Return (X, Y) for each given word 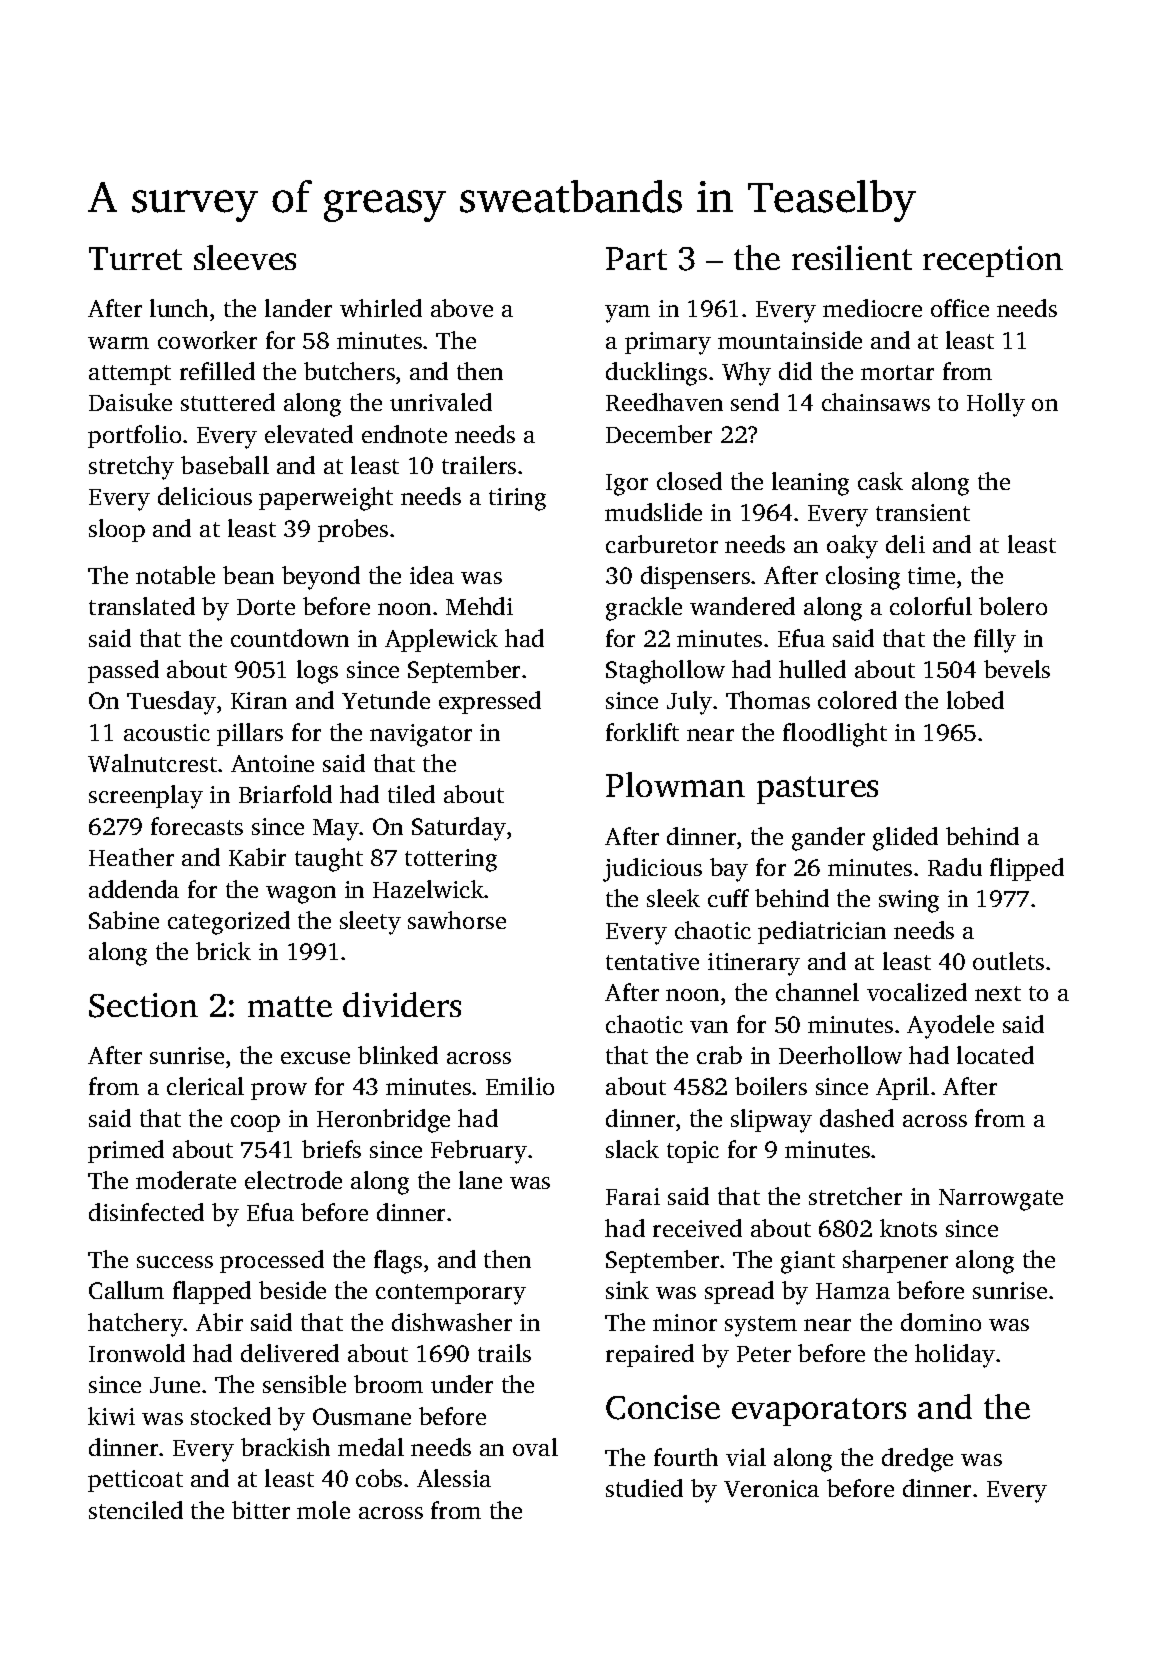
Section (143, 1005)
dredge (917, 1460)
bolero (1013, 606)
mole (323, 1510)
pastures (817, 790)
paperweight (326, 499)
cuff (728, 898)
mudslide (653, 512)
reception (993, 261)
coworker (207, 340)
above (462, 308)
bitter (261, 1510)
